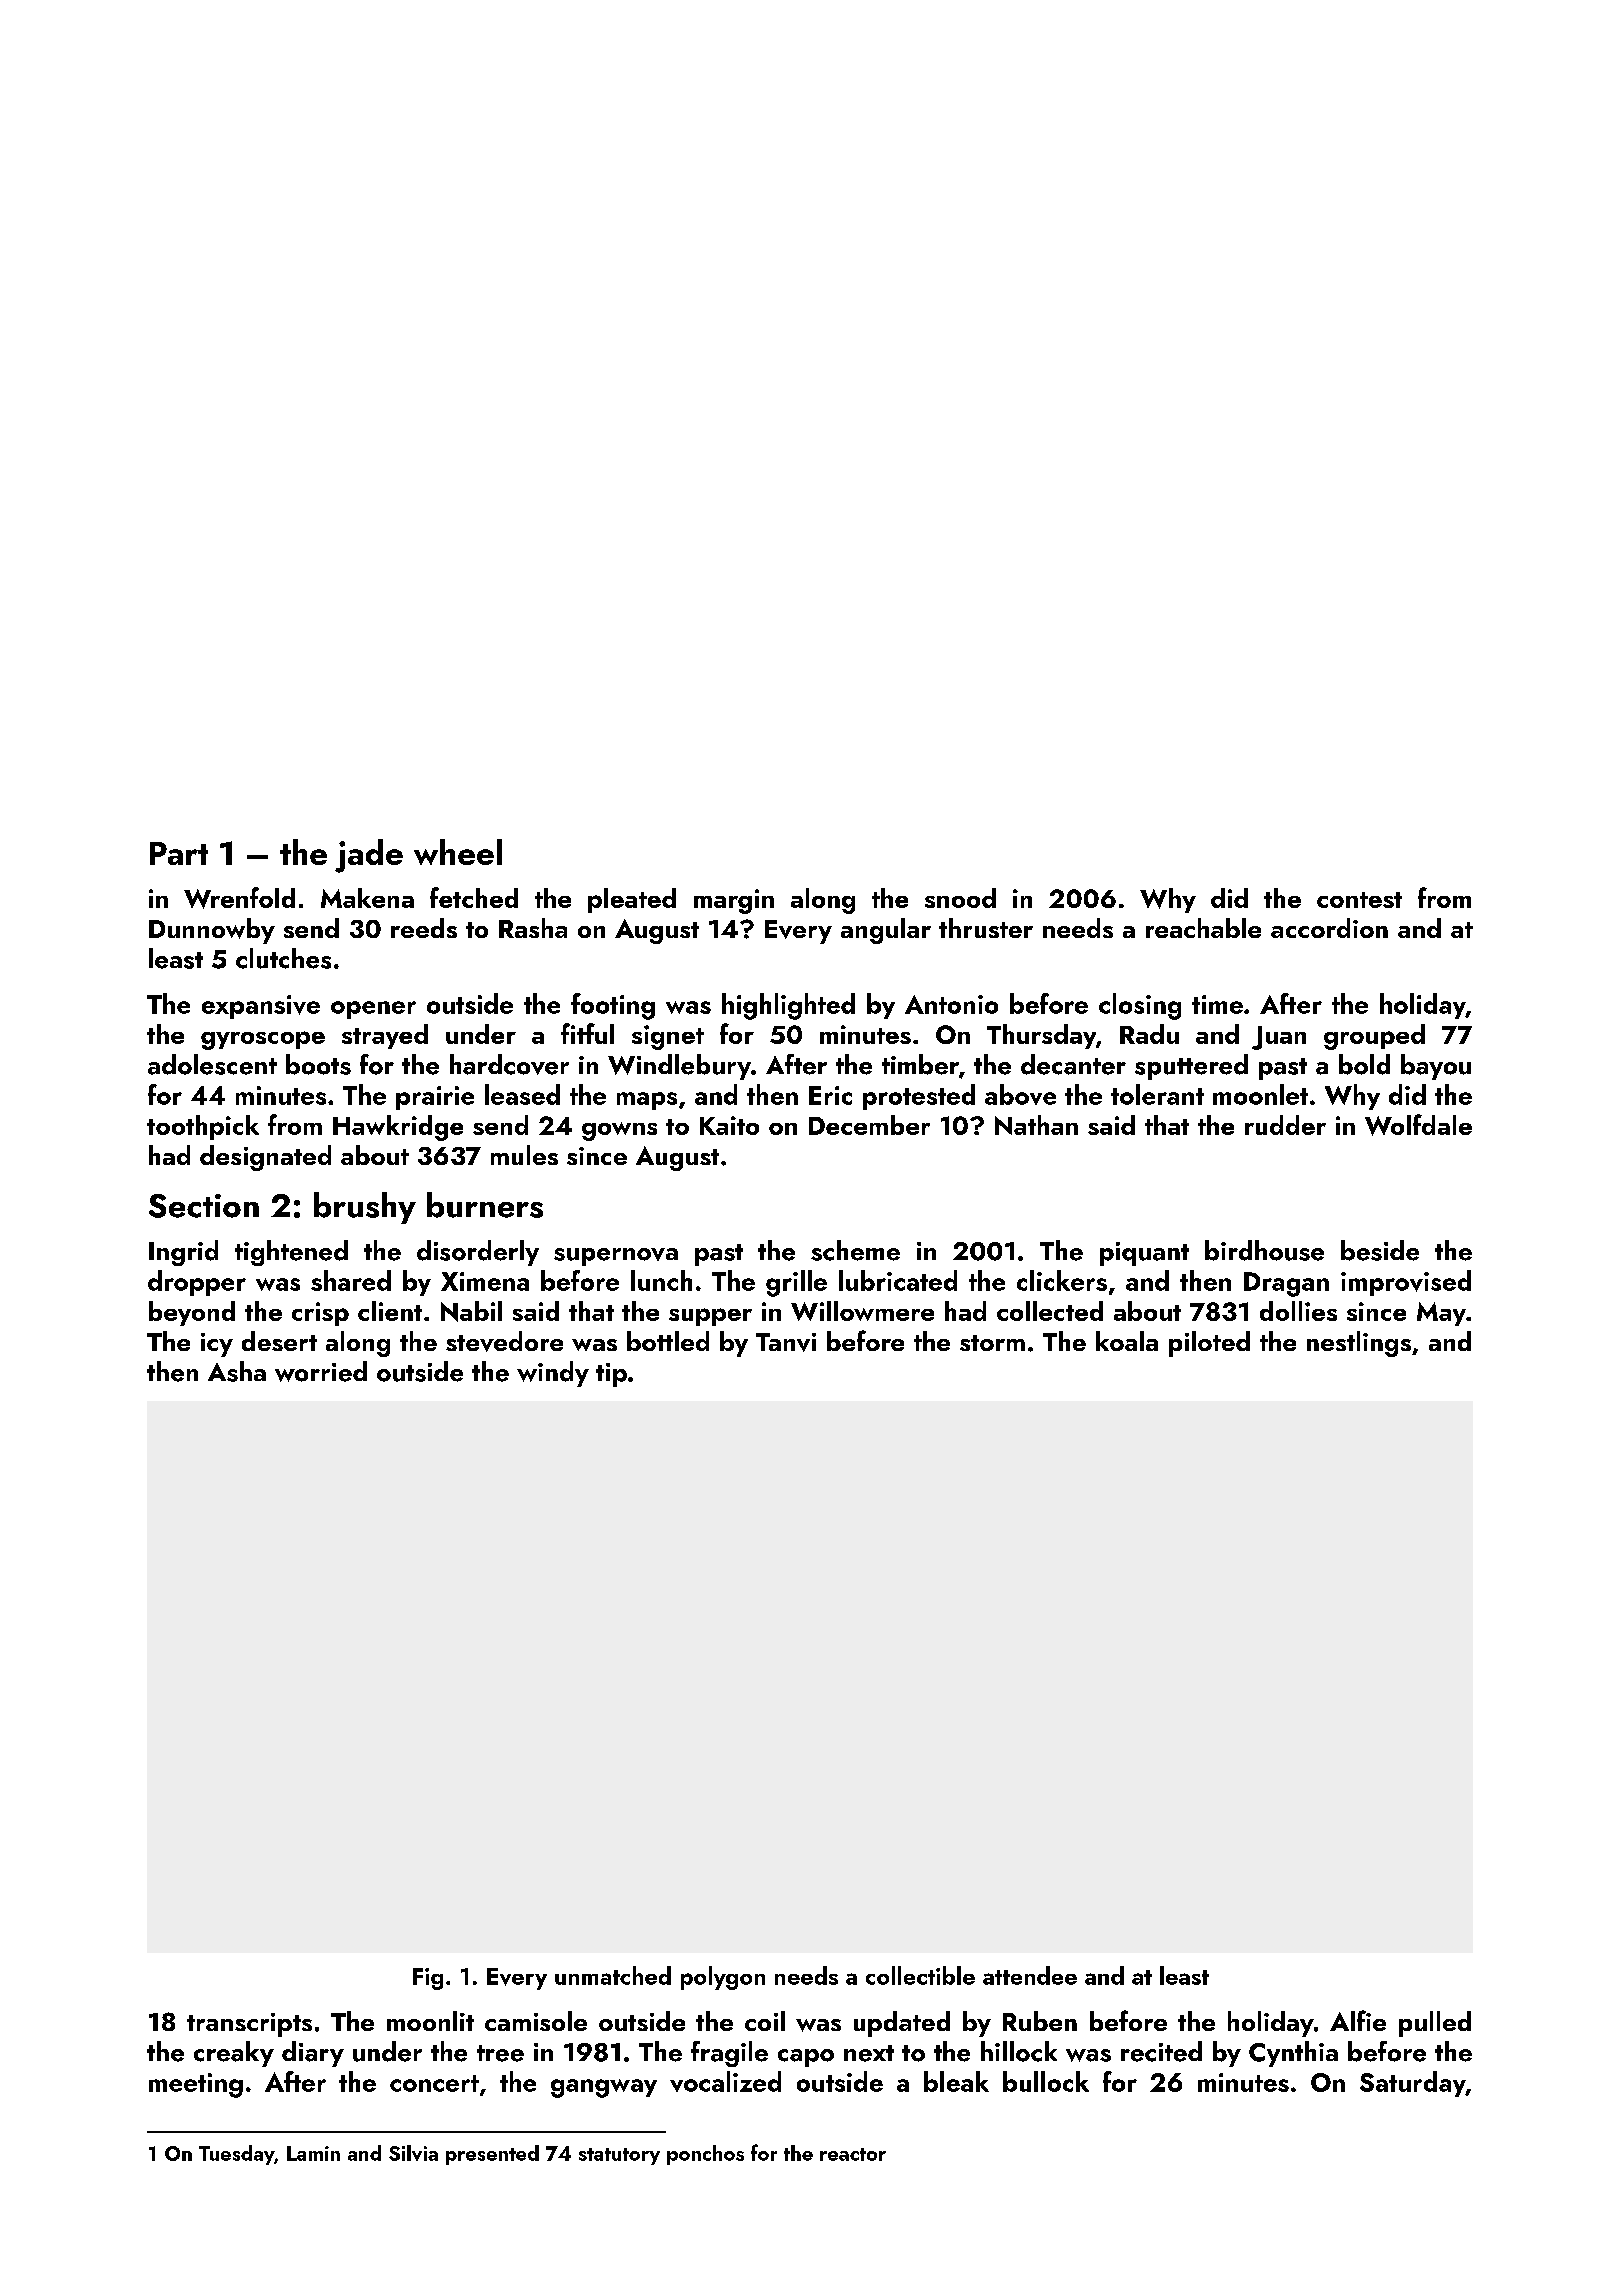 This screenshot has height=2292, width=1620. What do you see at coordinates (313, 2153) in the screenshot?
I see `Lamin` at bounding box center [313, 2153].
